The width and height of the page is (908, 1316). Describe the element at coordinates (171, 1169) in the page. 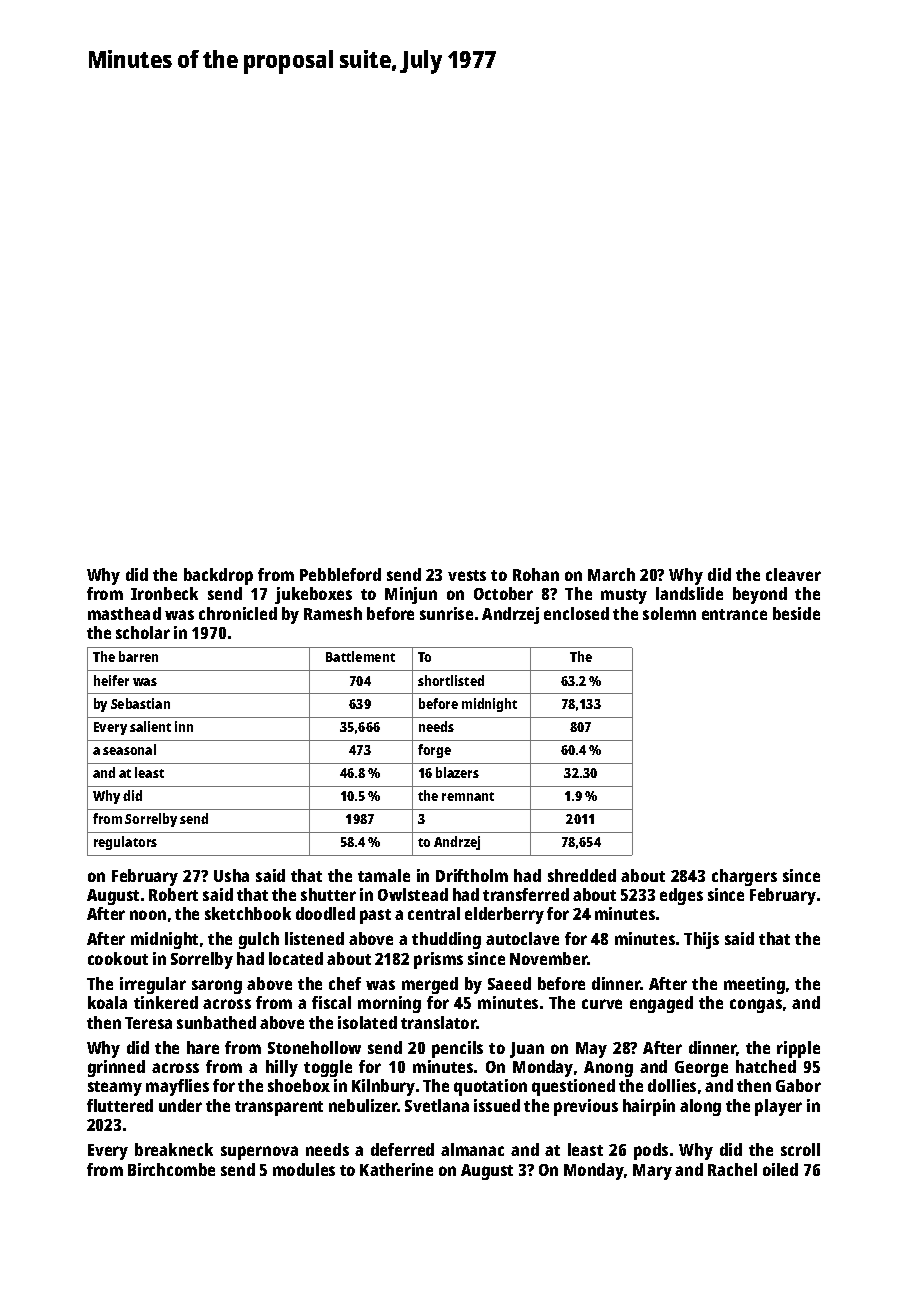

I see `Birchcombe` at that location.
